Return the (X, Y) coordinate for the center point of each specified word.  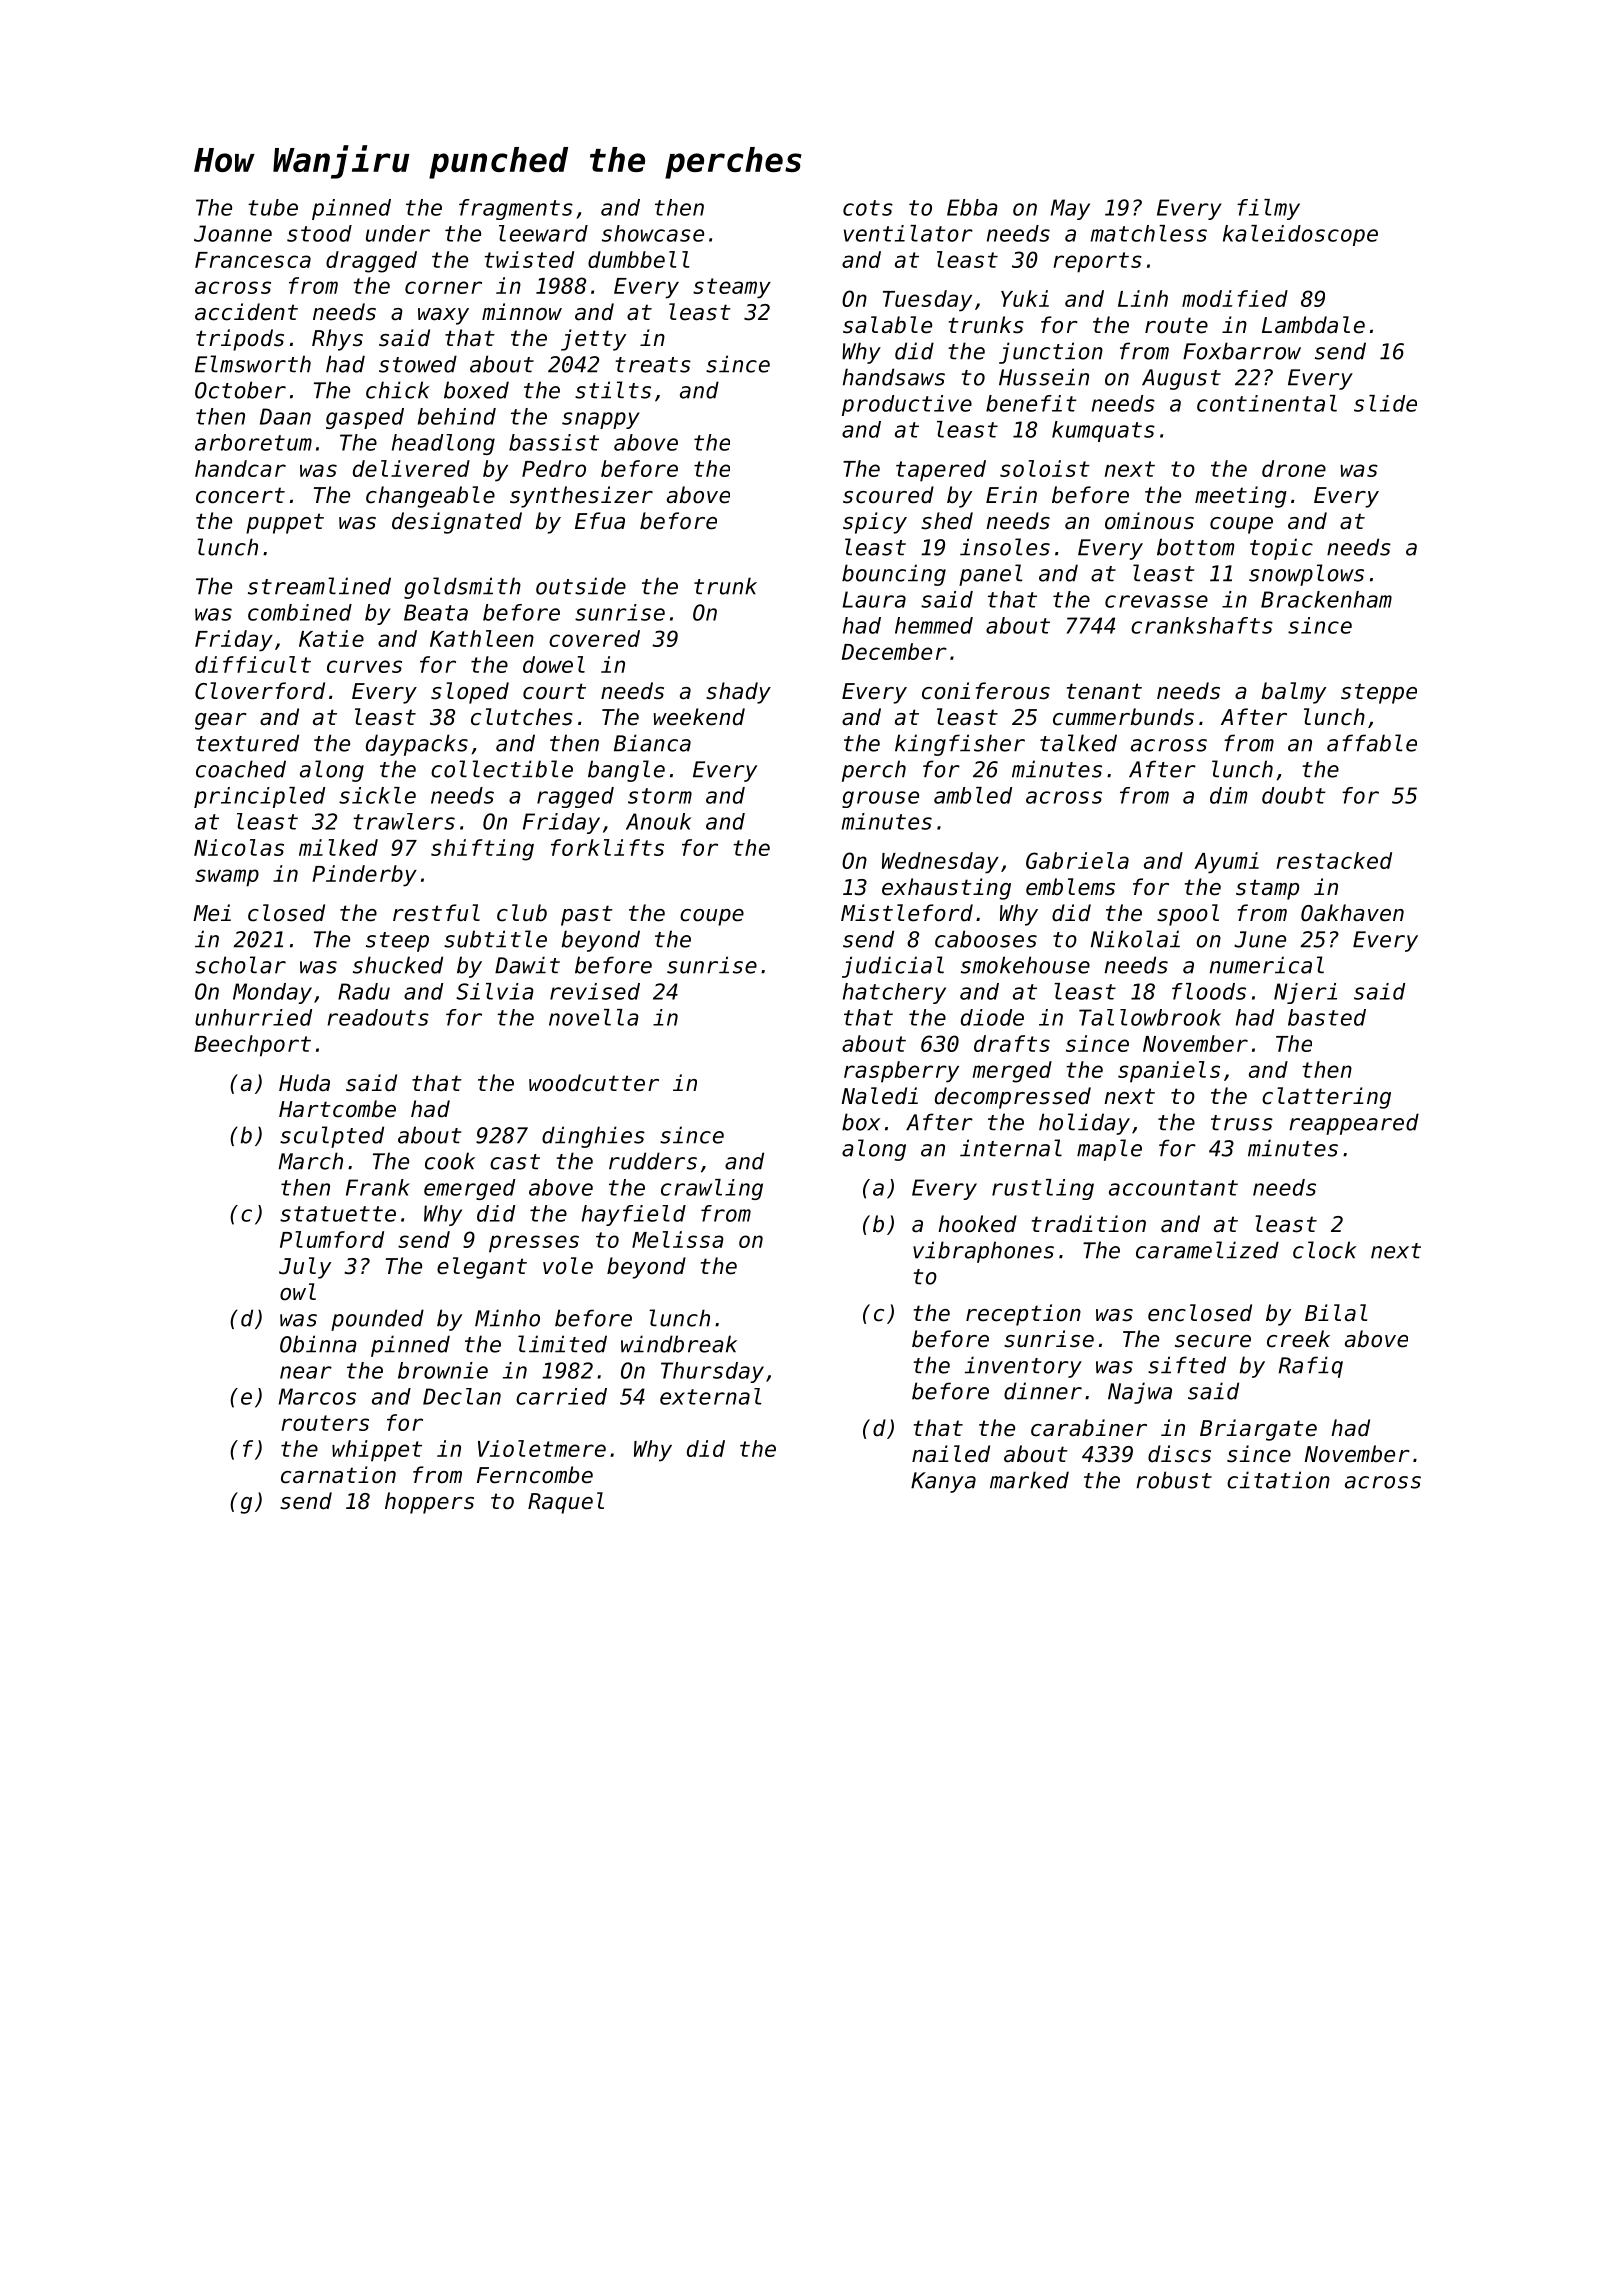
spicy (875, 523)
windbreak (679, 1344)
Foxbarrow (1242, 351)
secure (1213, 1341)
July (305, 1268)
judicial (893, 967)
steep (397, 942)
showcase (653, 233)
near (306, 1372)
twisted (529, 259)
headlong (443, 444)
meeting (1241, 497)
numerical (1267, 965)
